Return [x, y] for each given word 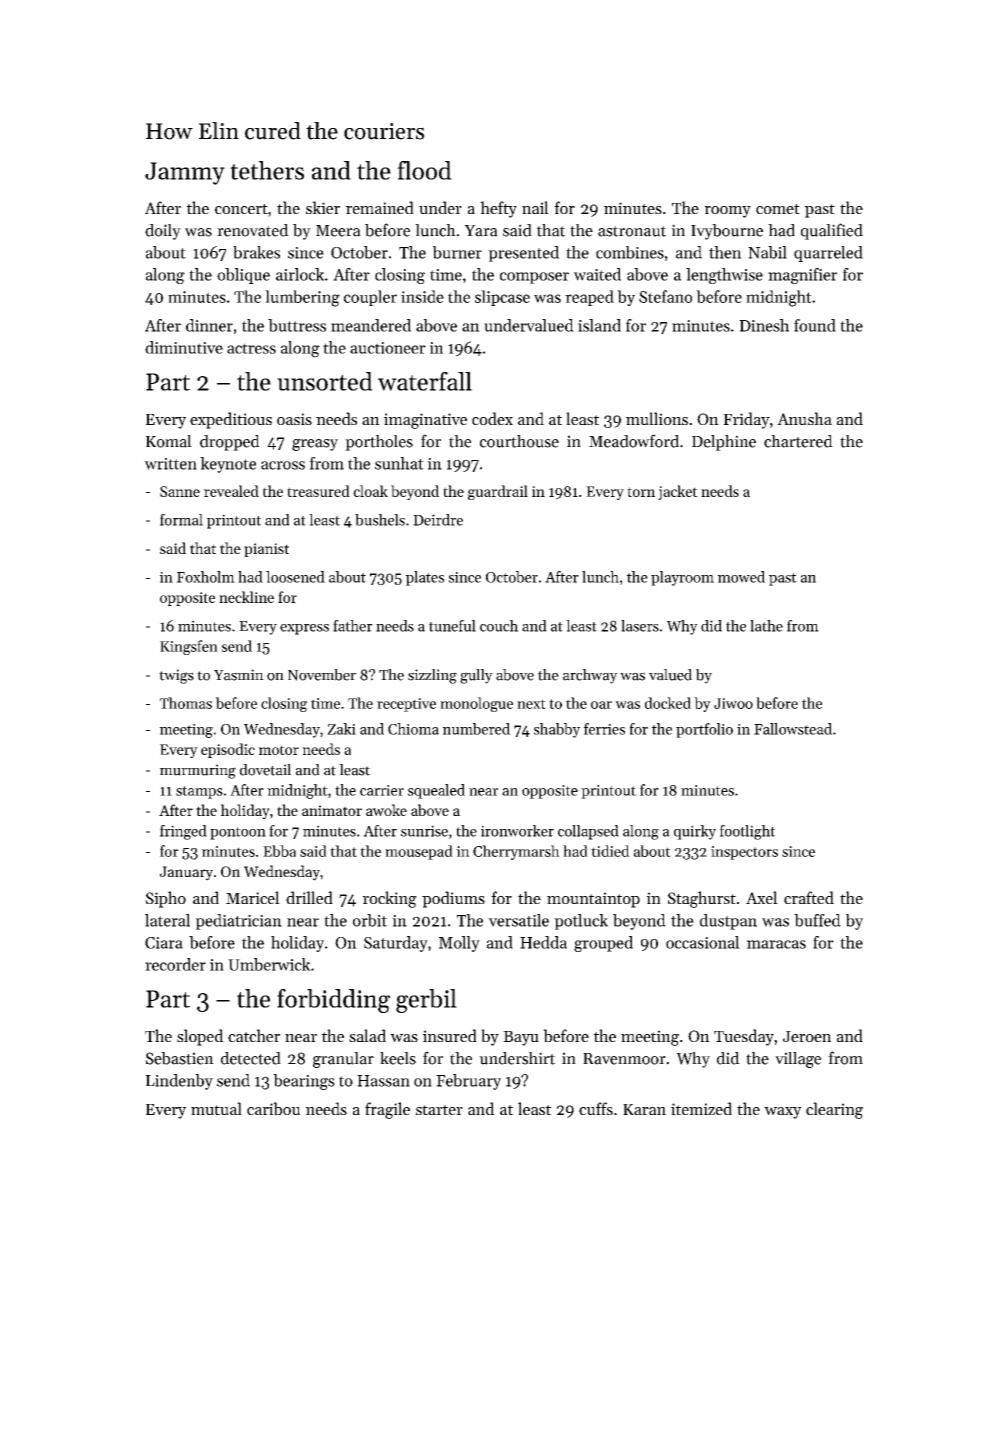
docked [668, 703]
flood [424, 170]
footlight [747, 832]
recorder [175, 964]
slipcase [502, 298]
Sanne [180, 491]
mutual [216, 1108]
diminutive [184, 347]
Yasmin [239, 675]
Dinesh [764, 325]
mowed [741, 577]
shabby [557, 730]
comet [778, 209]
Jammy [185, 173]
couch [499, 626]
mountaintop [593, 900]
